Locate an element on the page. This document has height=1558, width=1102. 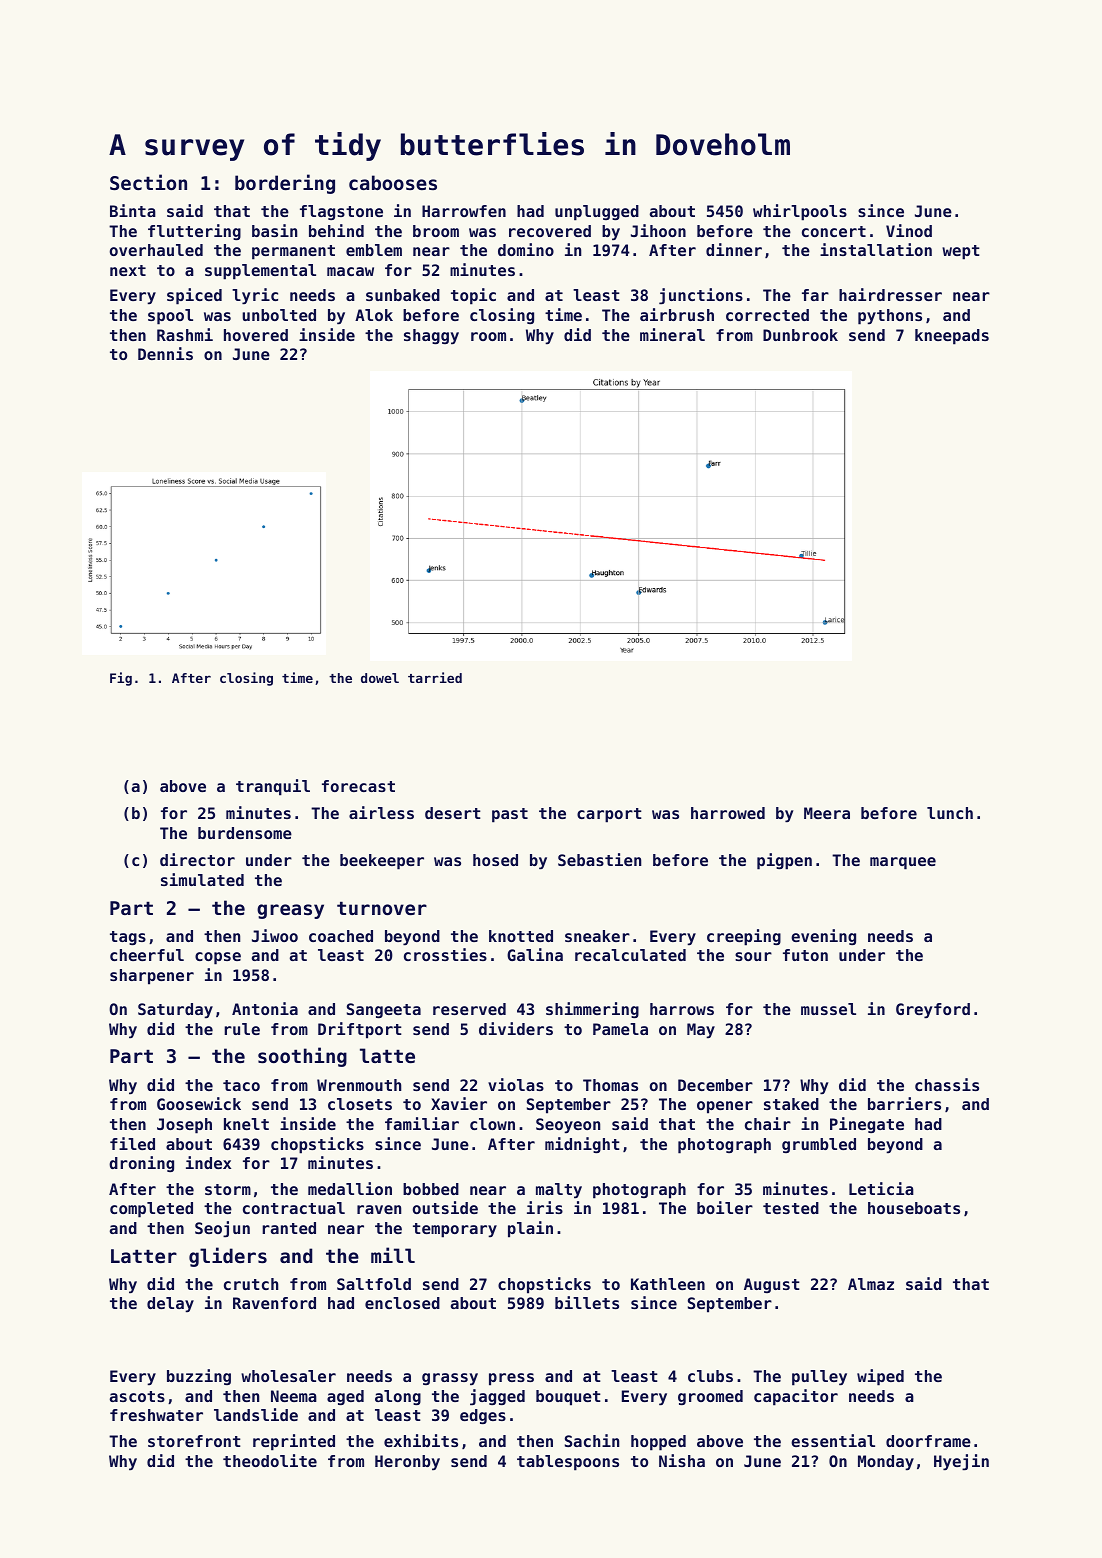
rule is located at coordinates (242, 1029).
